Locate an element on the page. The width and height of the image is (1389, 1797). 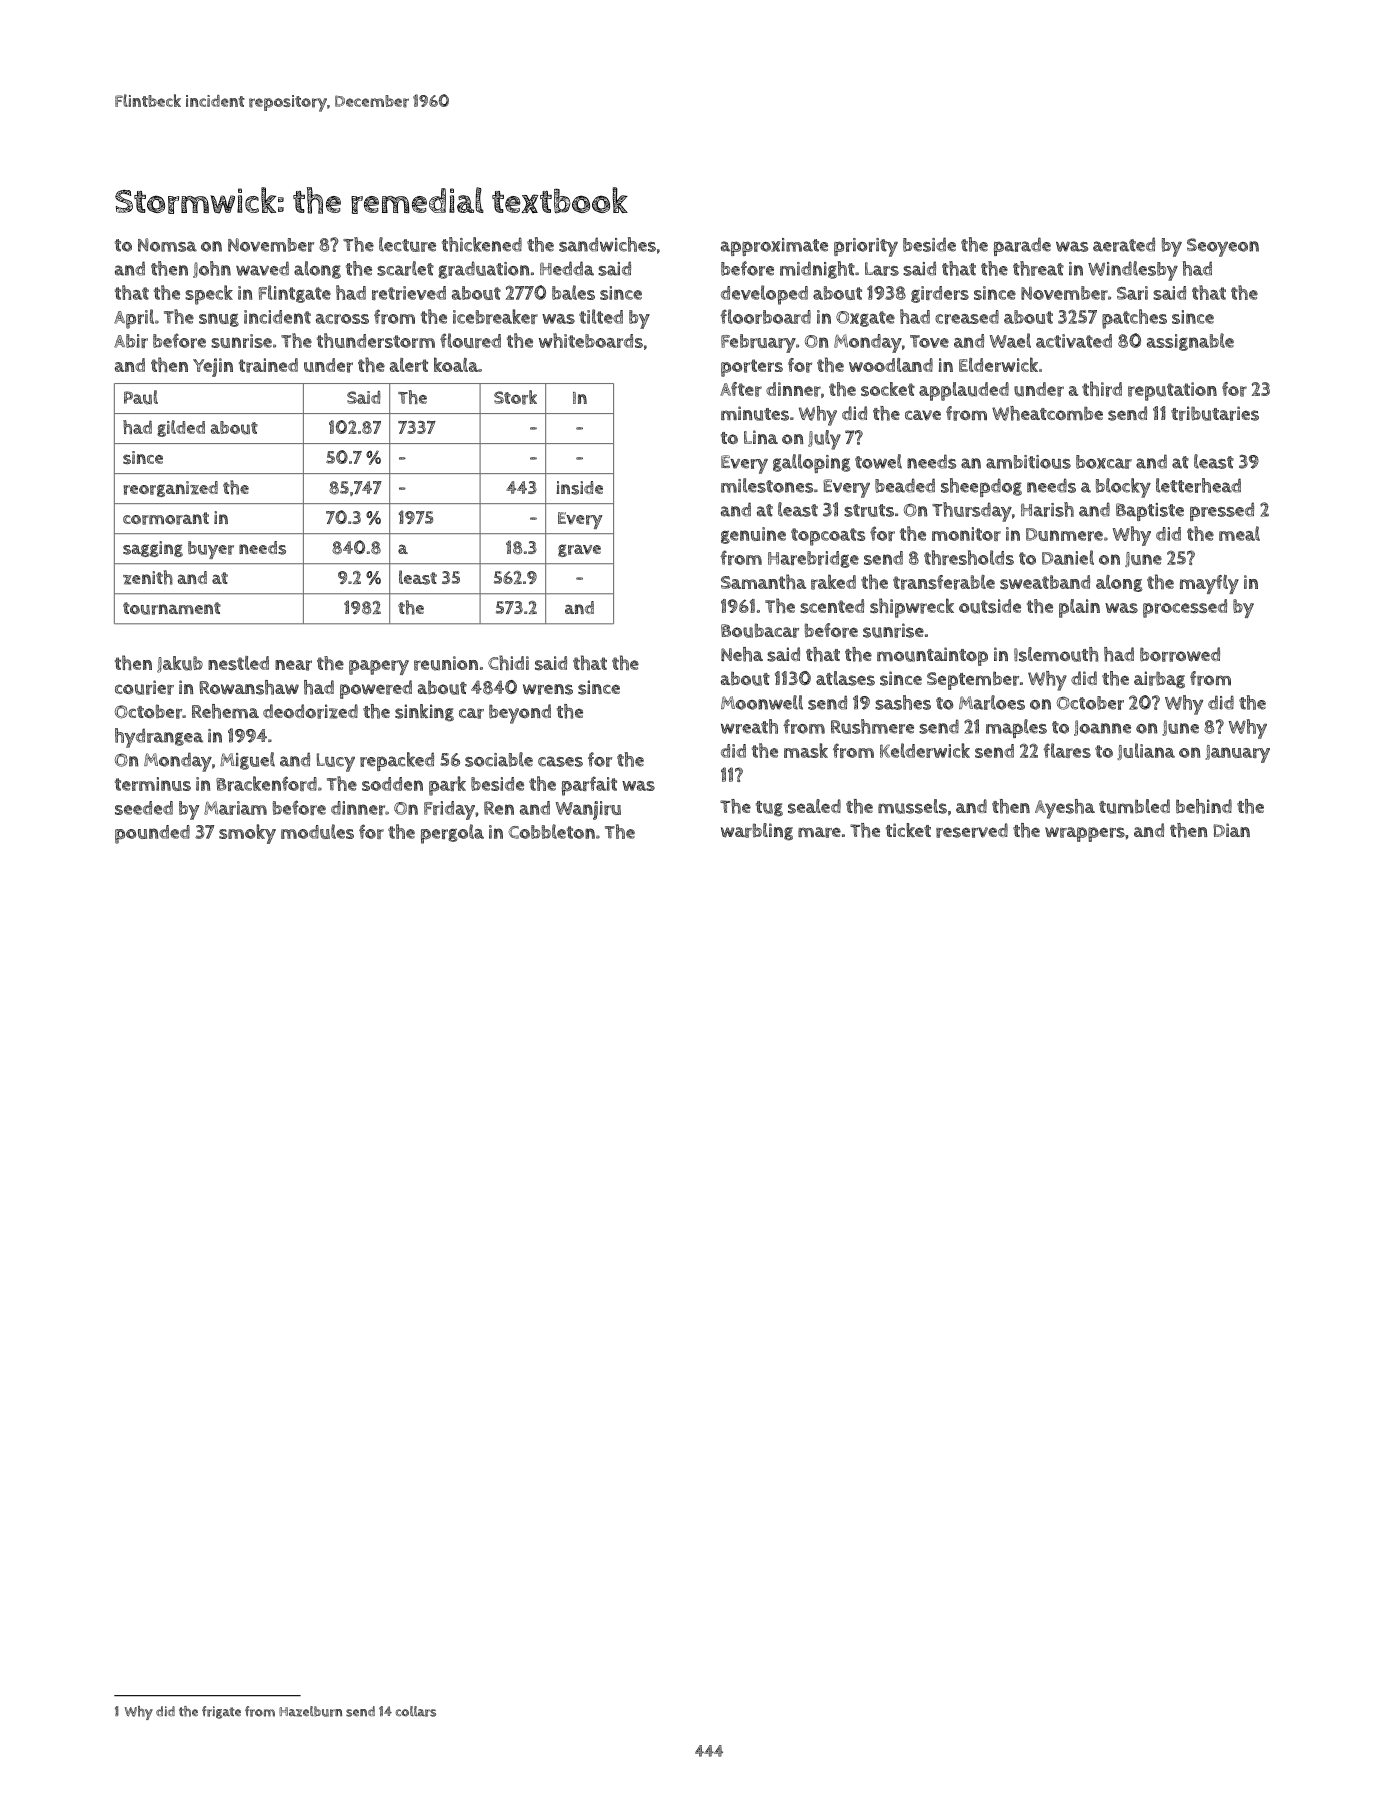
hydrangea is located at coordinates (159, 738).
